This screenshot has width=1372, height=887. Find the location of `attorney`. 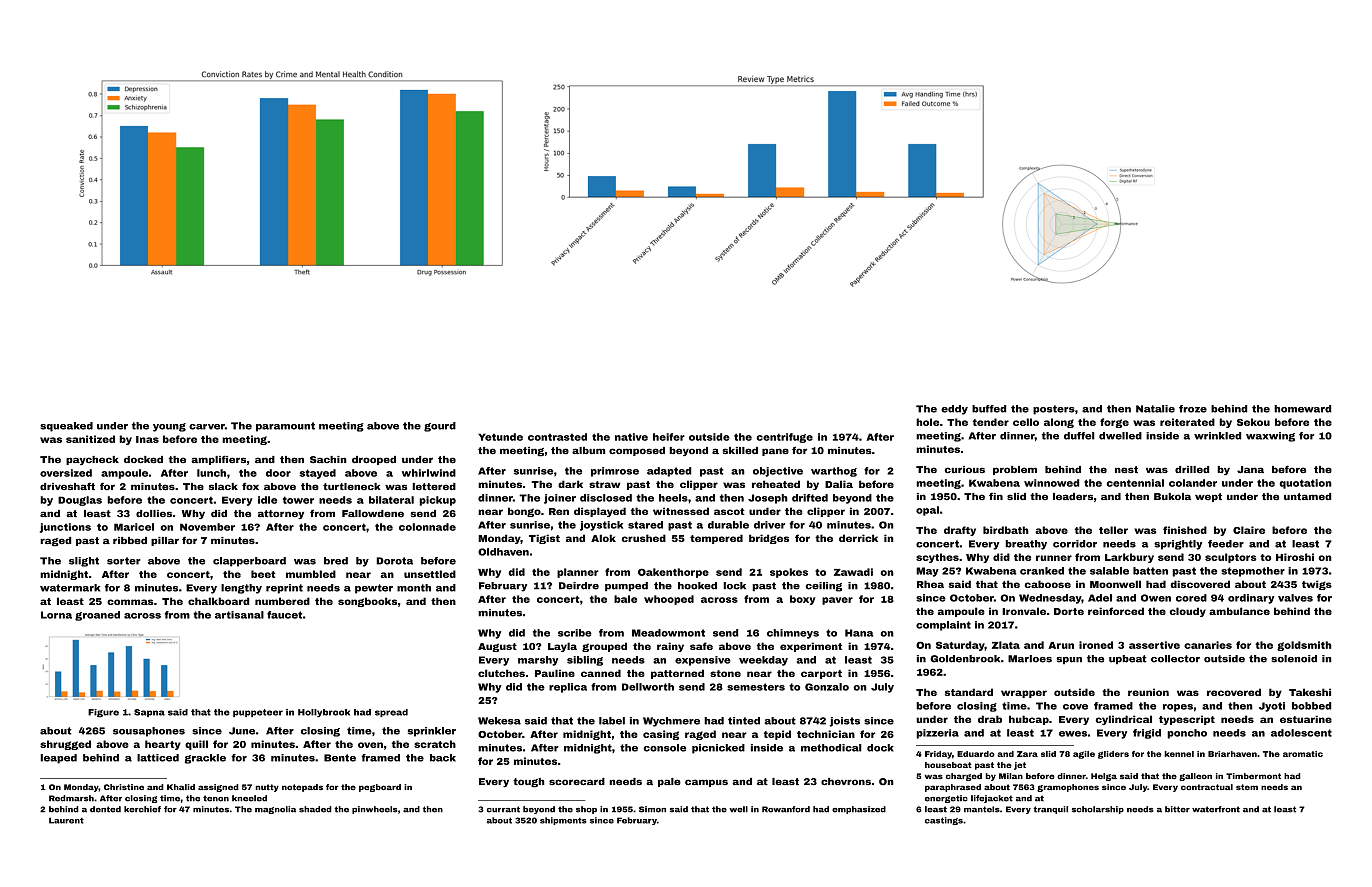

attorney is located at coordinates (281, 514).
